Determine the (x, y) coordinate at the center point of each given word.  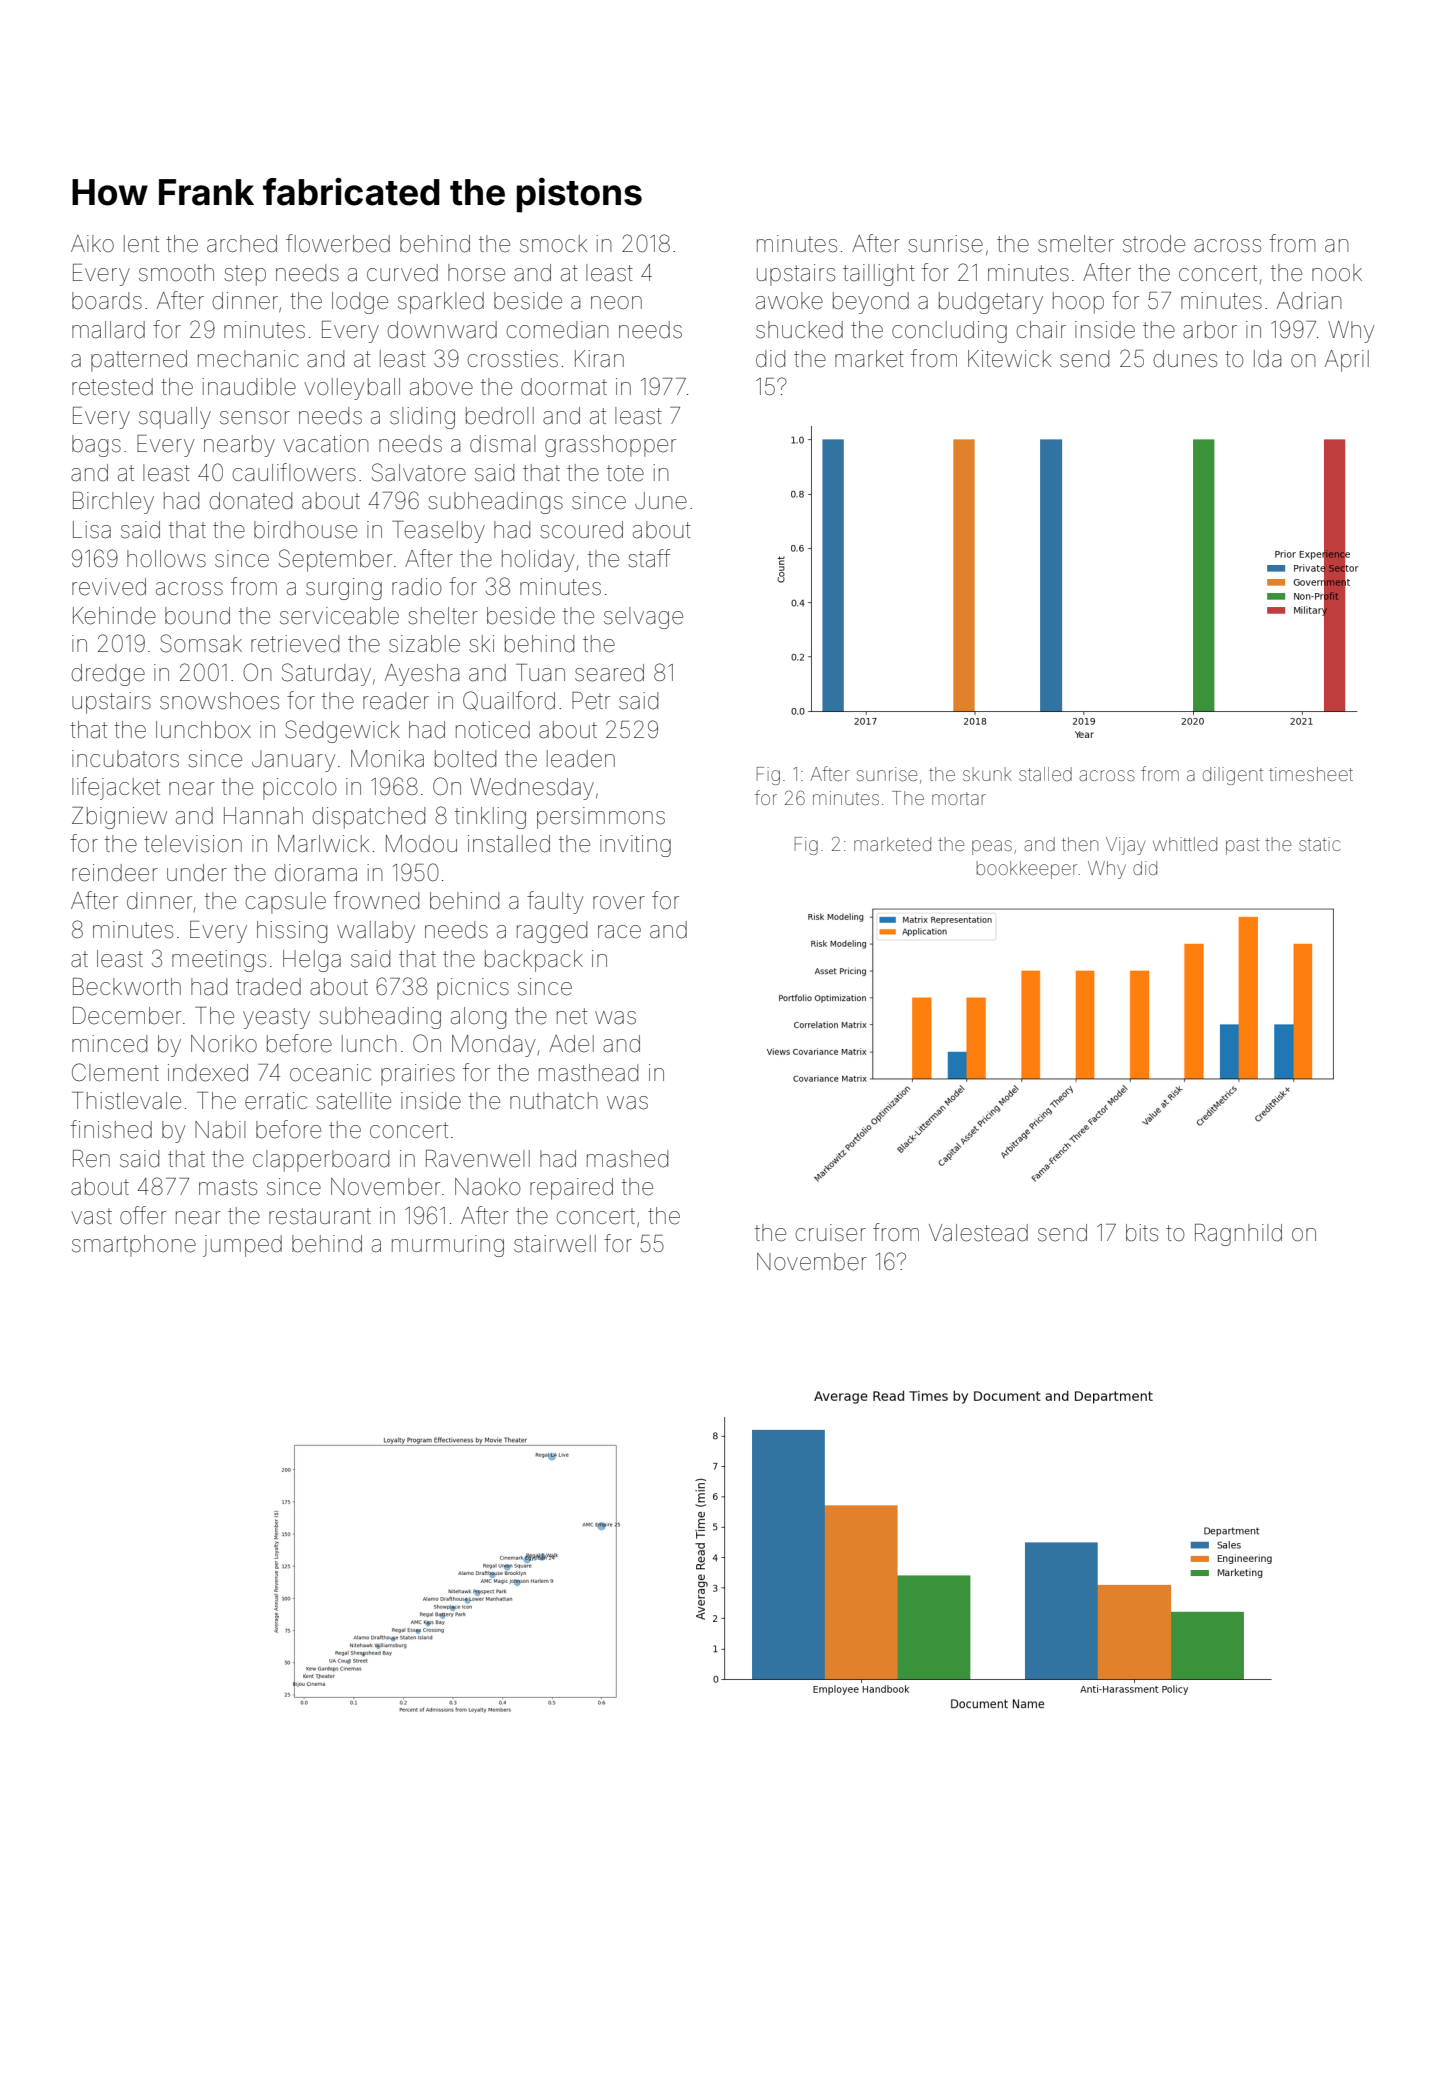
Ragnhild (1238, 1235)
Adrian (1309, 301)
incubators (125, 759)
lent (141, 244)
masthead (588, 1073)
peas (992, 847)
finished (111, 1129)
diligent (1233, 776)
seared (609, 673)
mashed (627, 1159)
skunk (987, 774)
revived (109, 587)
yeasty (276, 1018)
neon (616, 303)
